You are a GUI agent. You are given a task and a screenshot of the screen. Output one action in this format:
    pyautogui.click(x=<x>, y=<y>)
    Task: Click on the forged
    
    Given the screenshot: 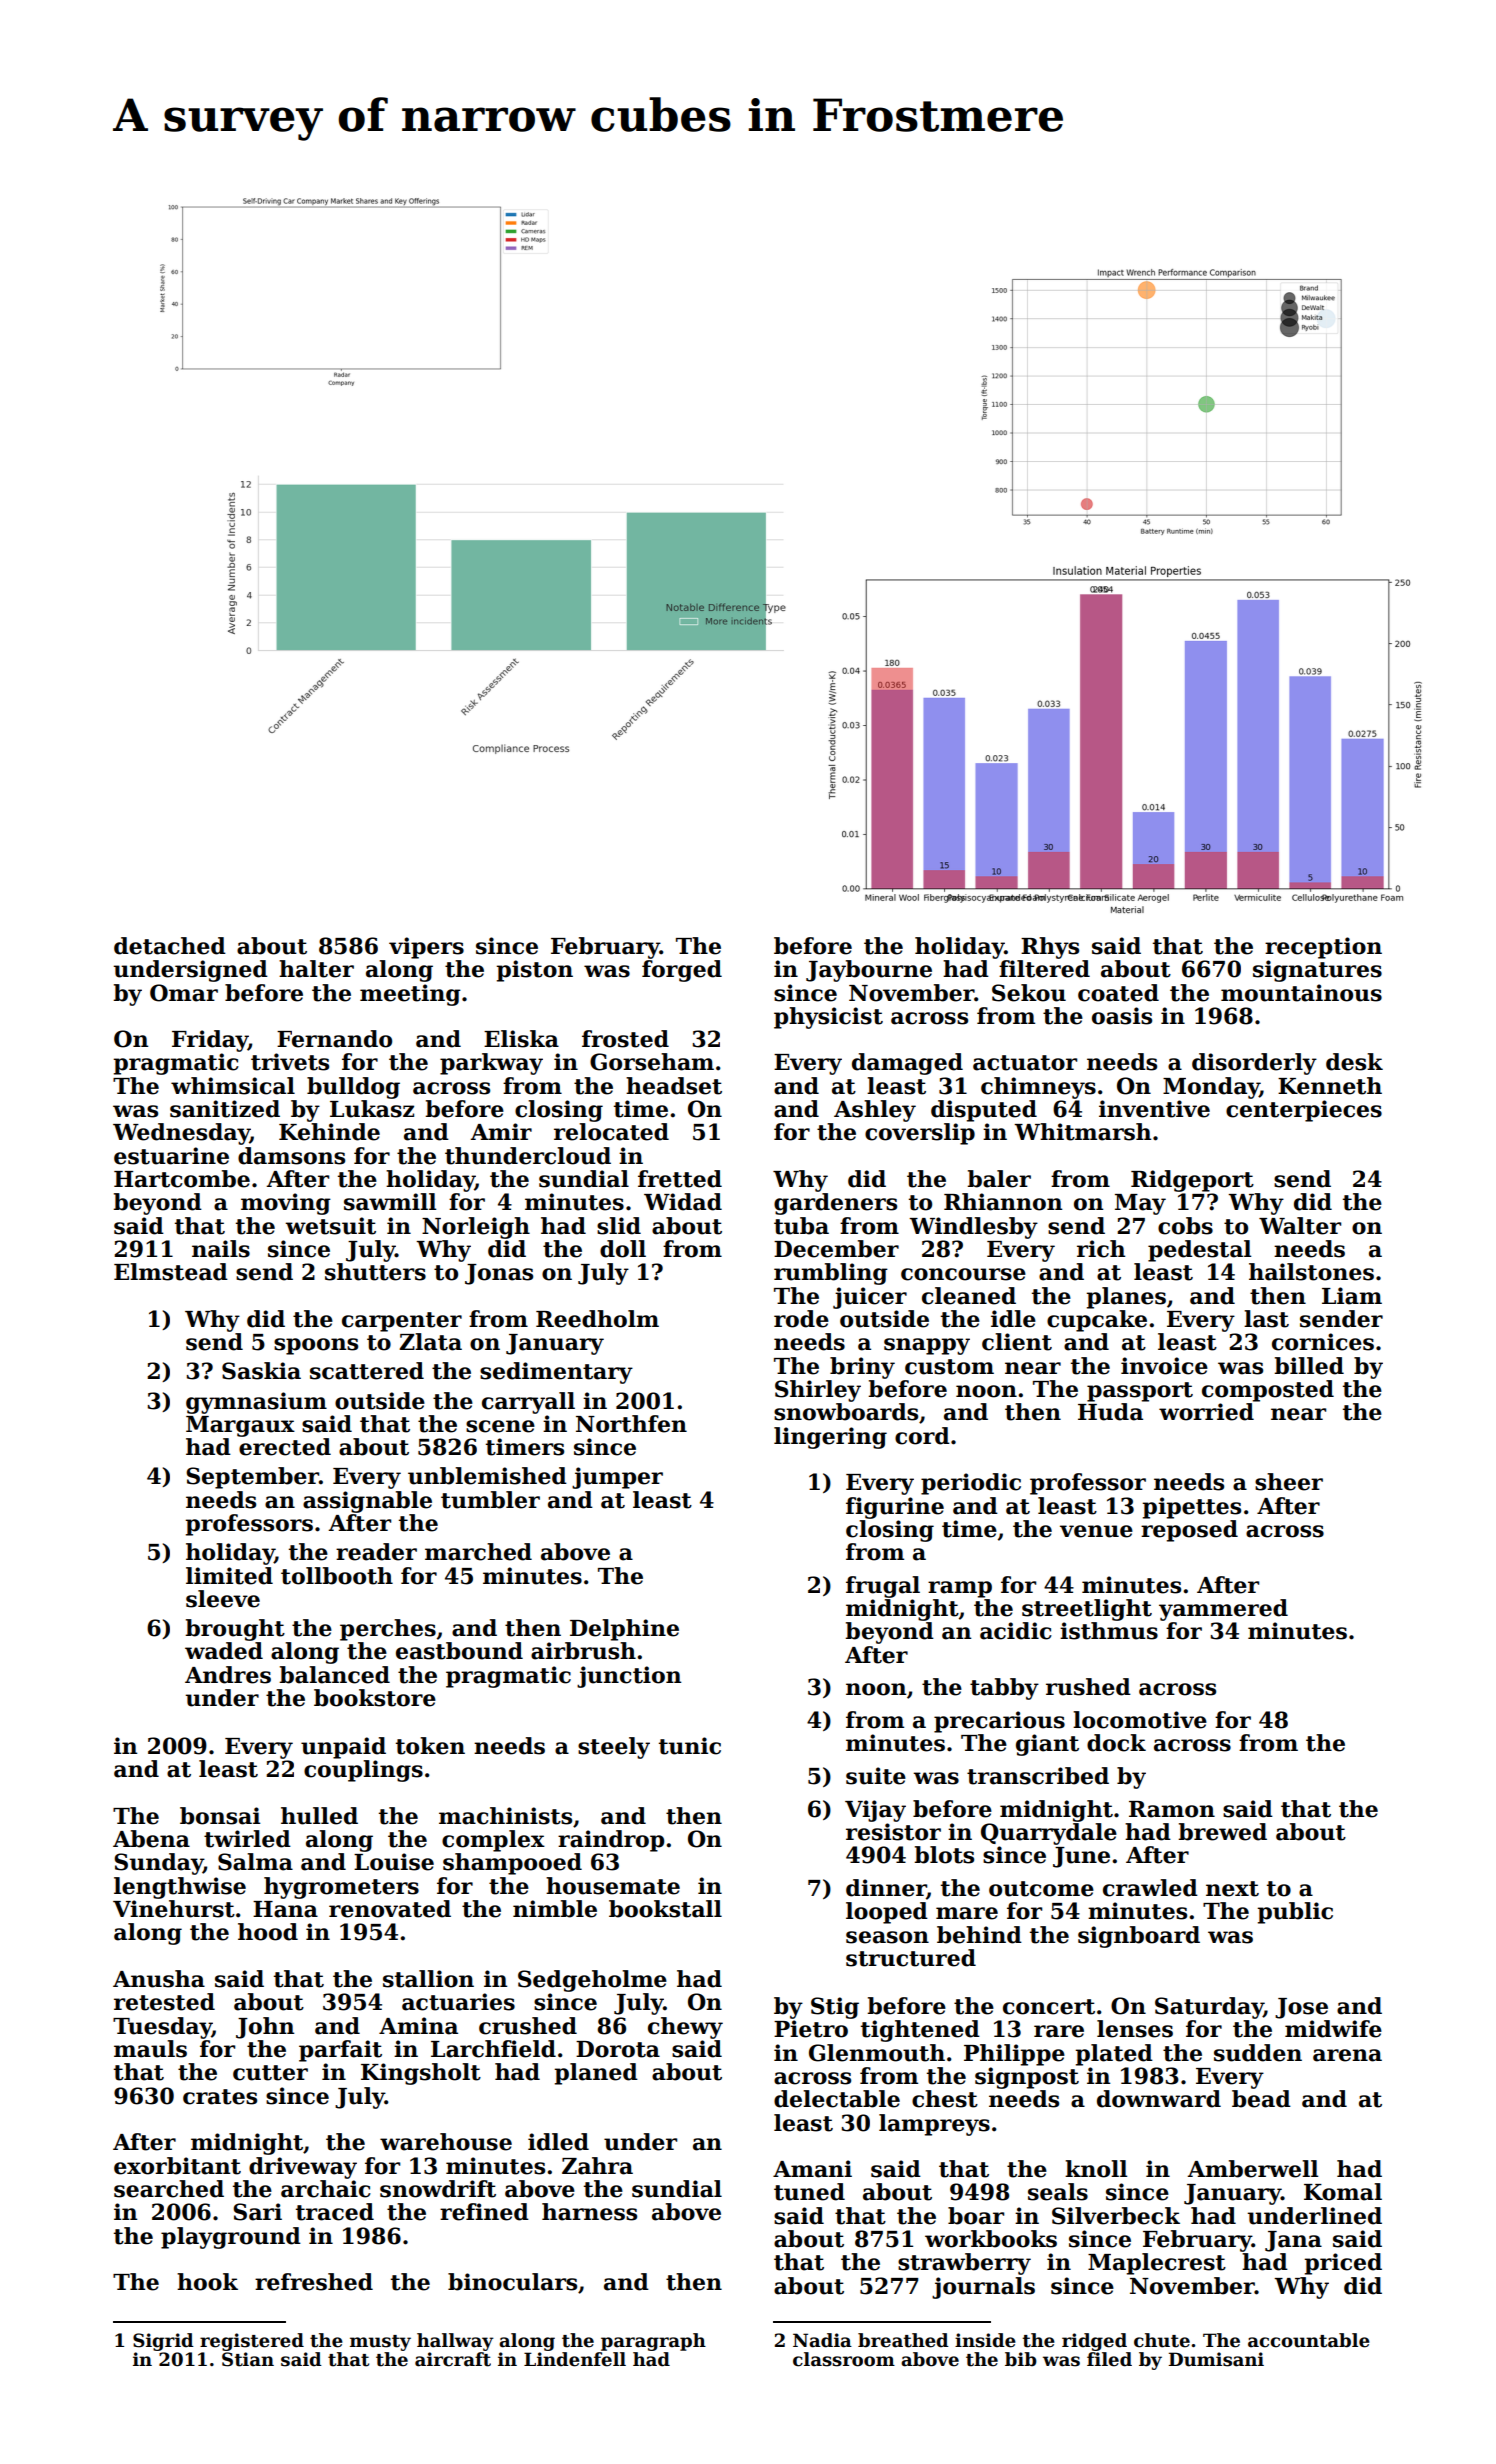 What is the action you would take?
    pyautogui.click(x=682, y=971)
